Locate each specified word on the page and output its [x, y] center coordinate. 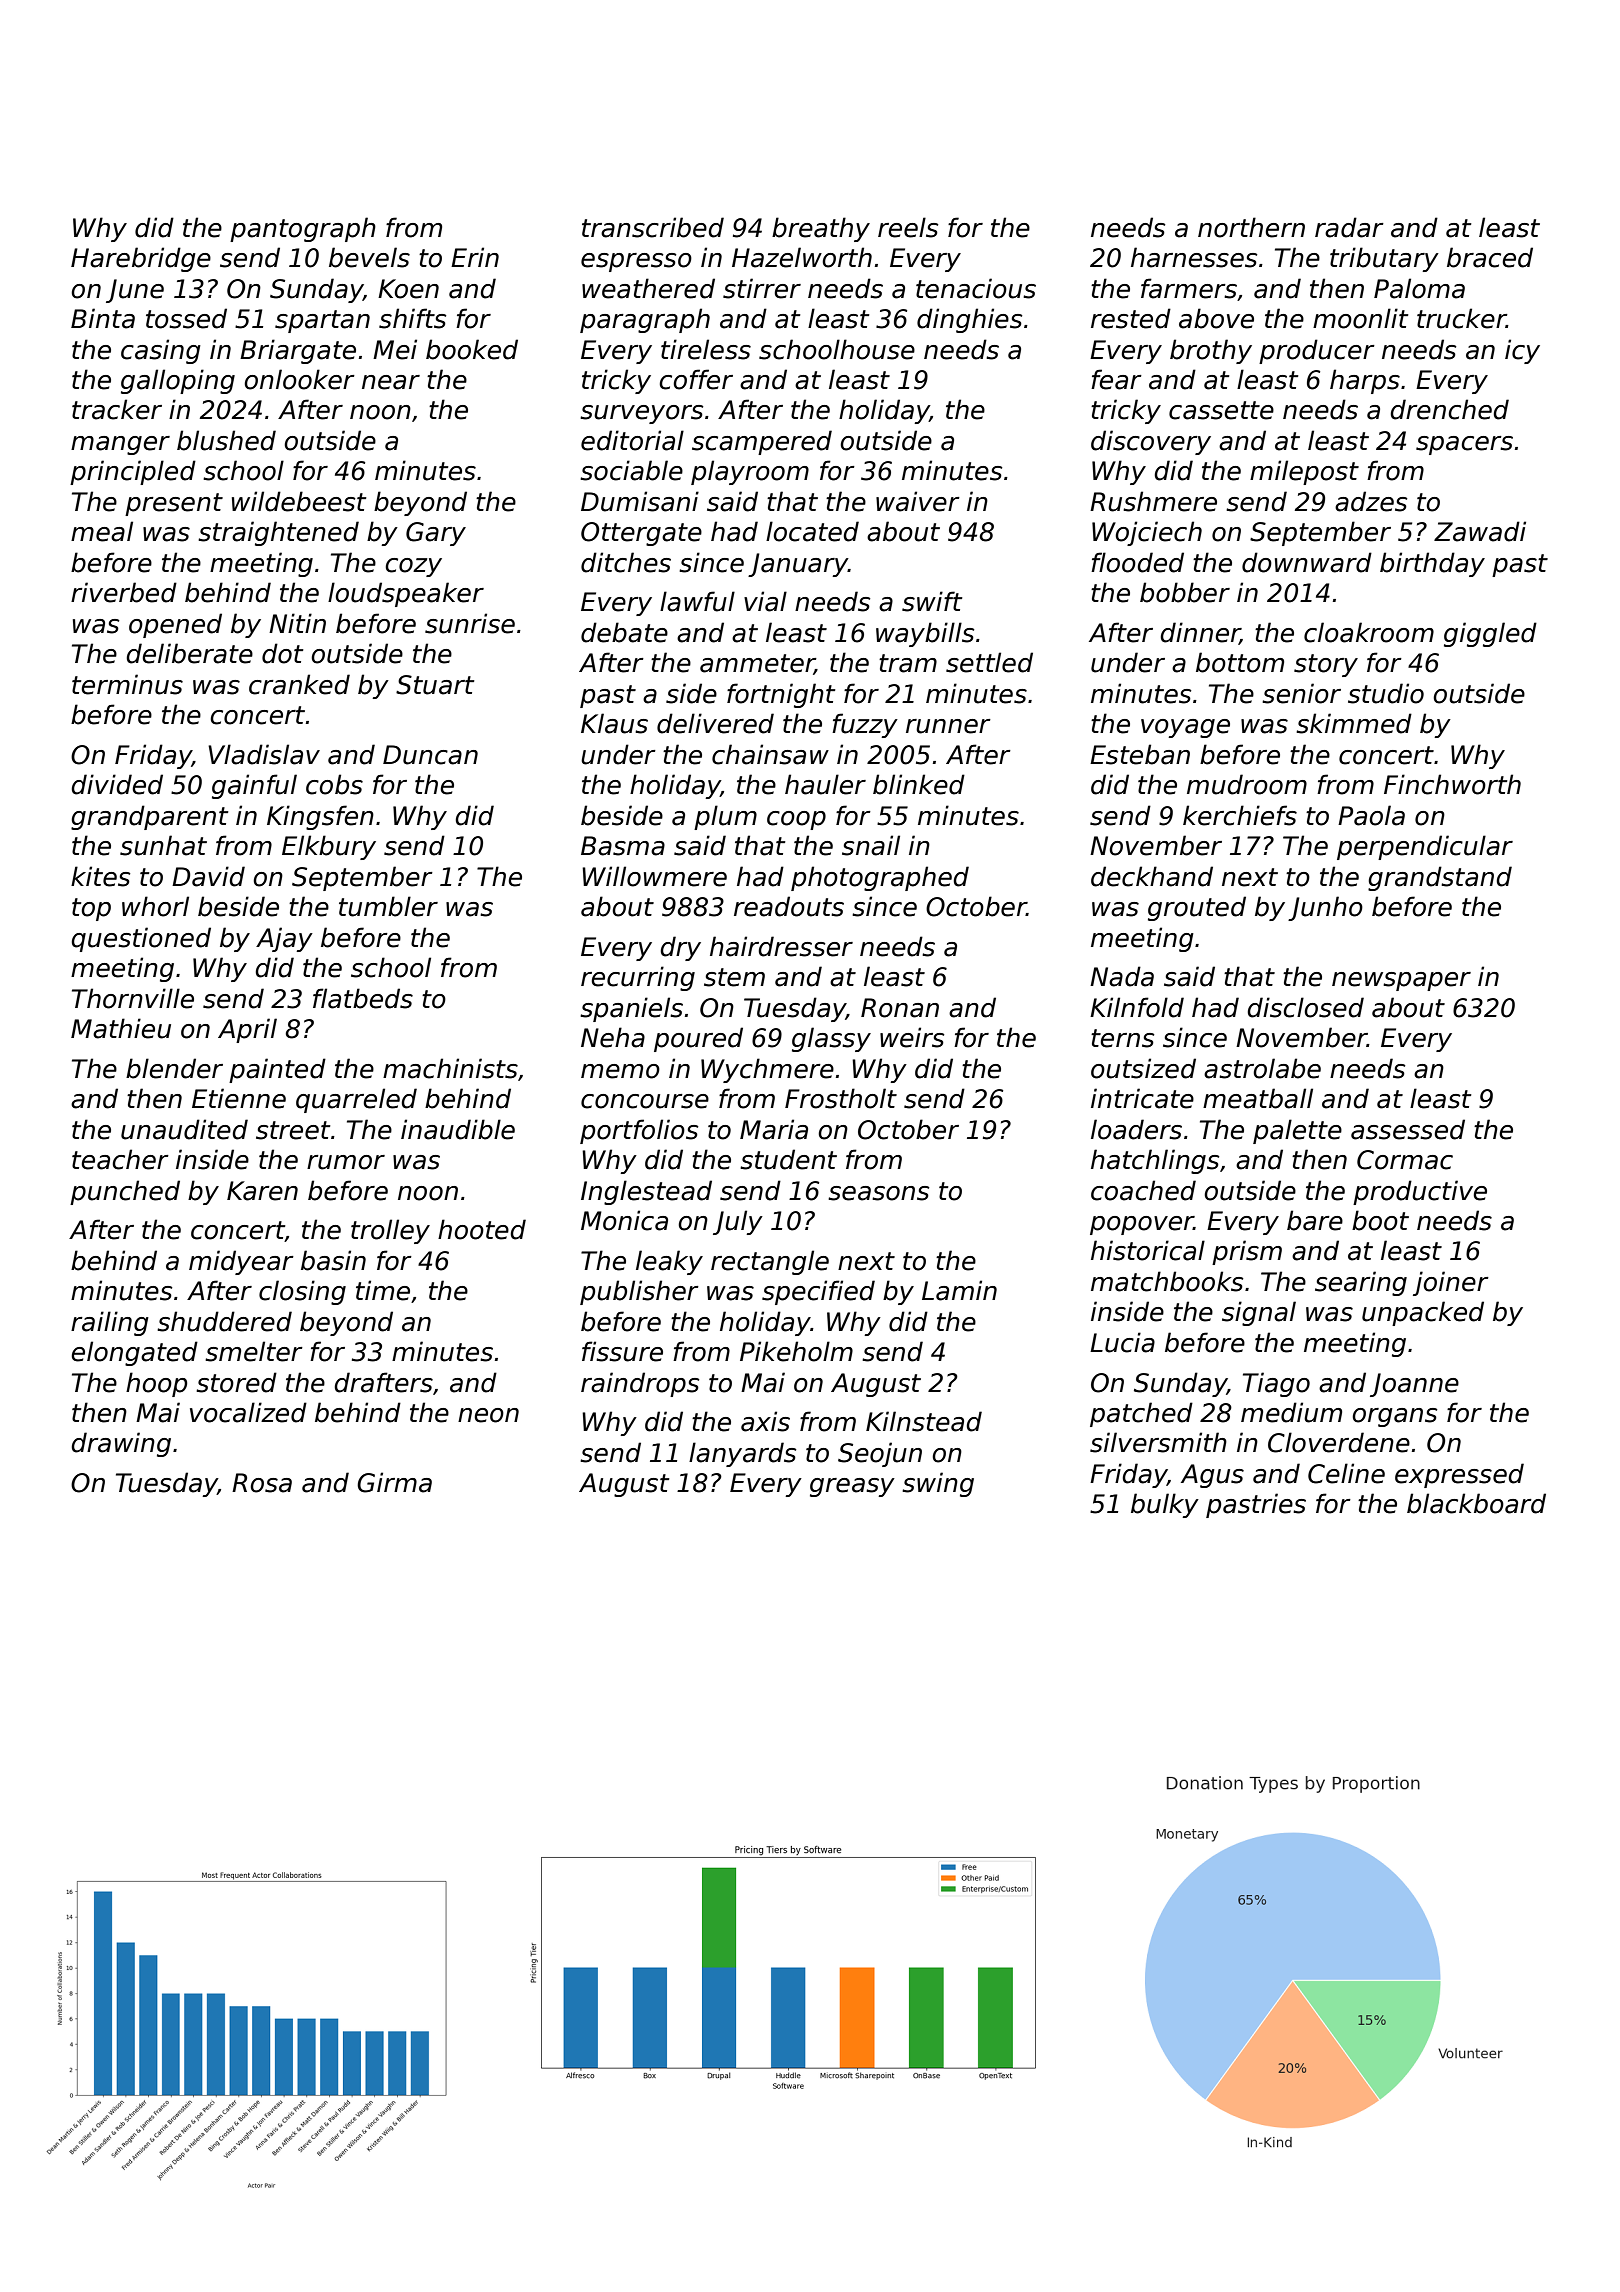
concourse [645, 1101]
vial [765, 601]
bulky [1165, 1505]
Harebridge [141, 259]
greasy [852, 1487]
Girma [394, 1482]
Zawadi [1480, 531]
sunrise [470, 623]
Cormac [1405, 1160]
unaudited [184, 1129]
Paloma [1419, 288]
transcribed [653, 227]
